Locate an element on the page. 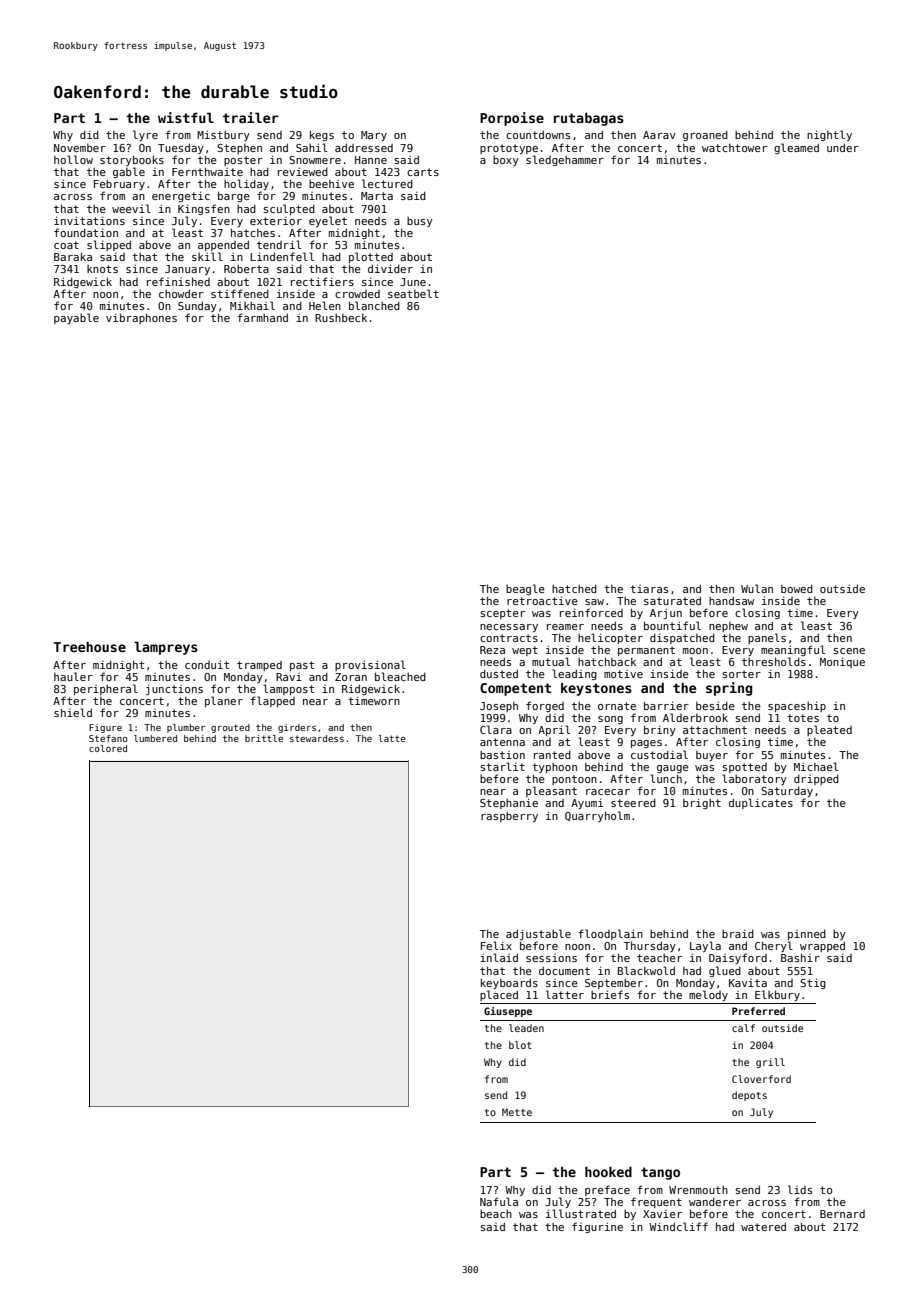  beach is located at coordinates (496, 1214).
